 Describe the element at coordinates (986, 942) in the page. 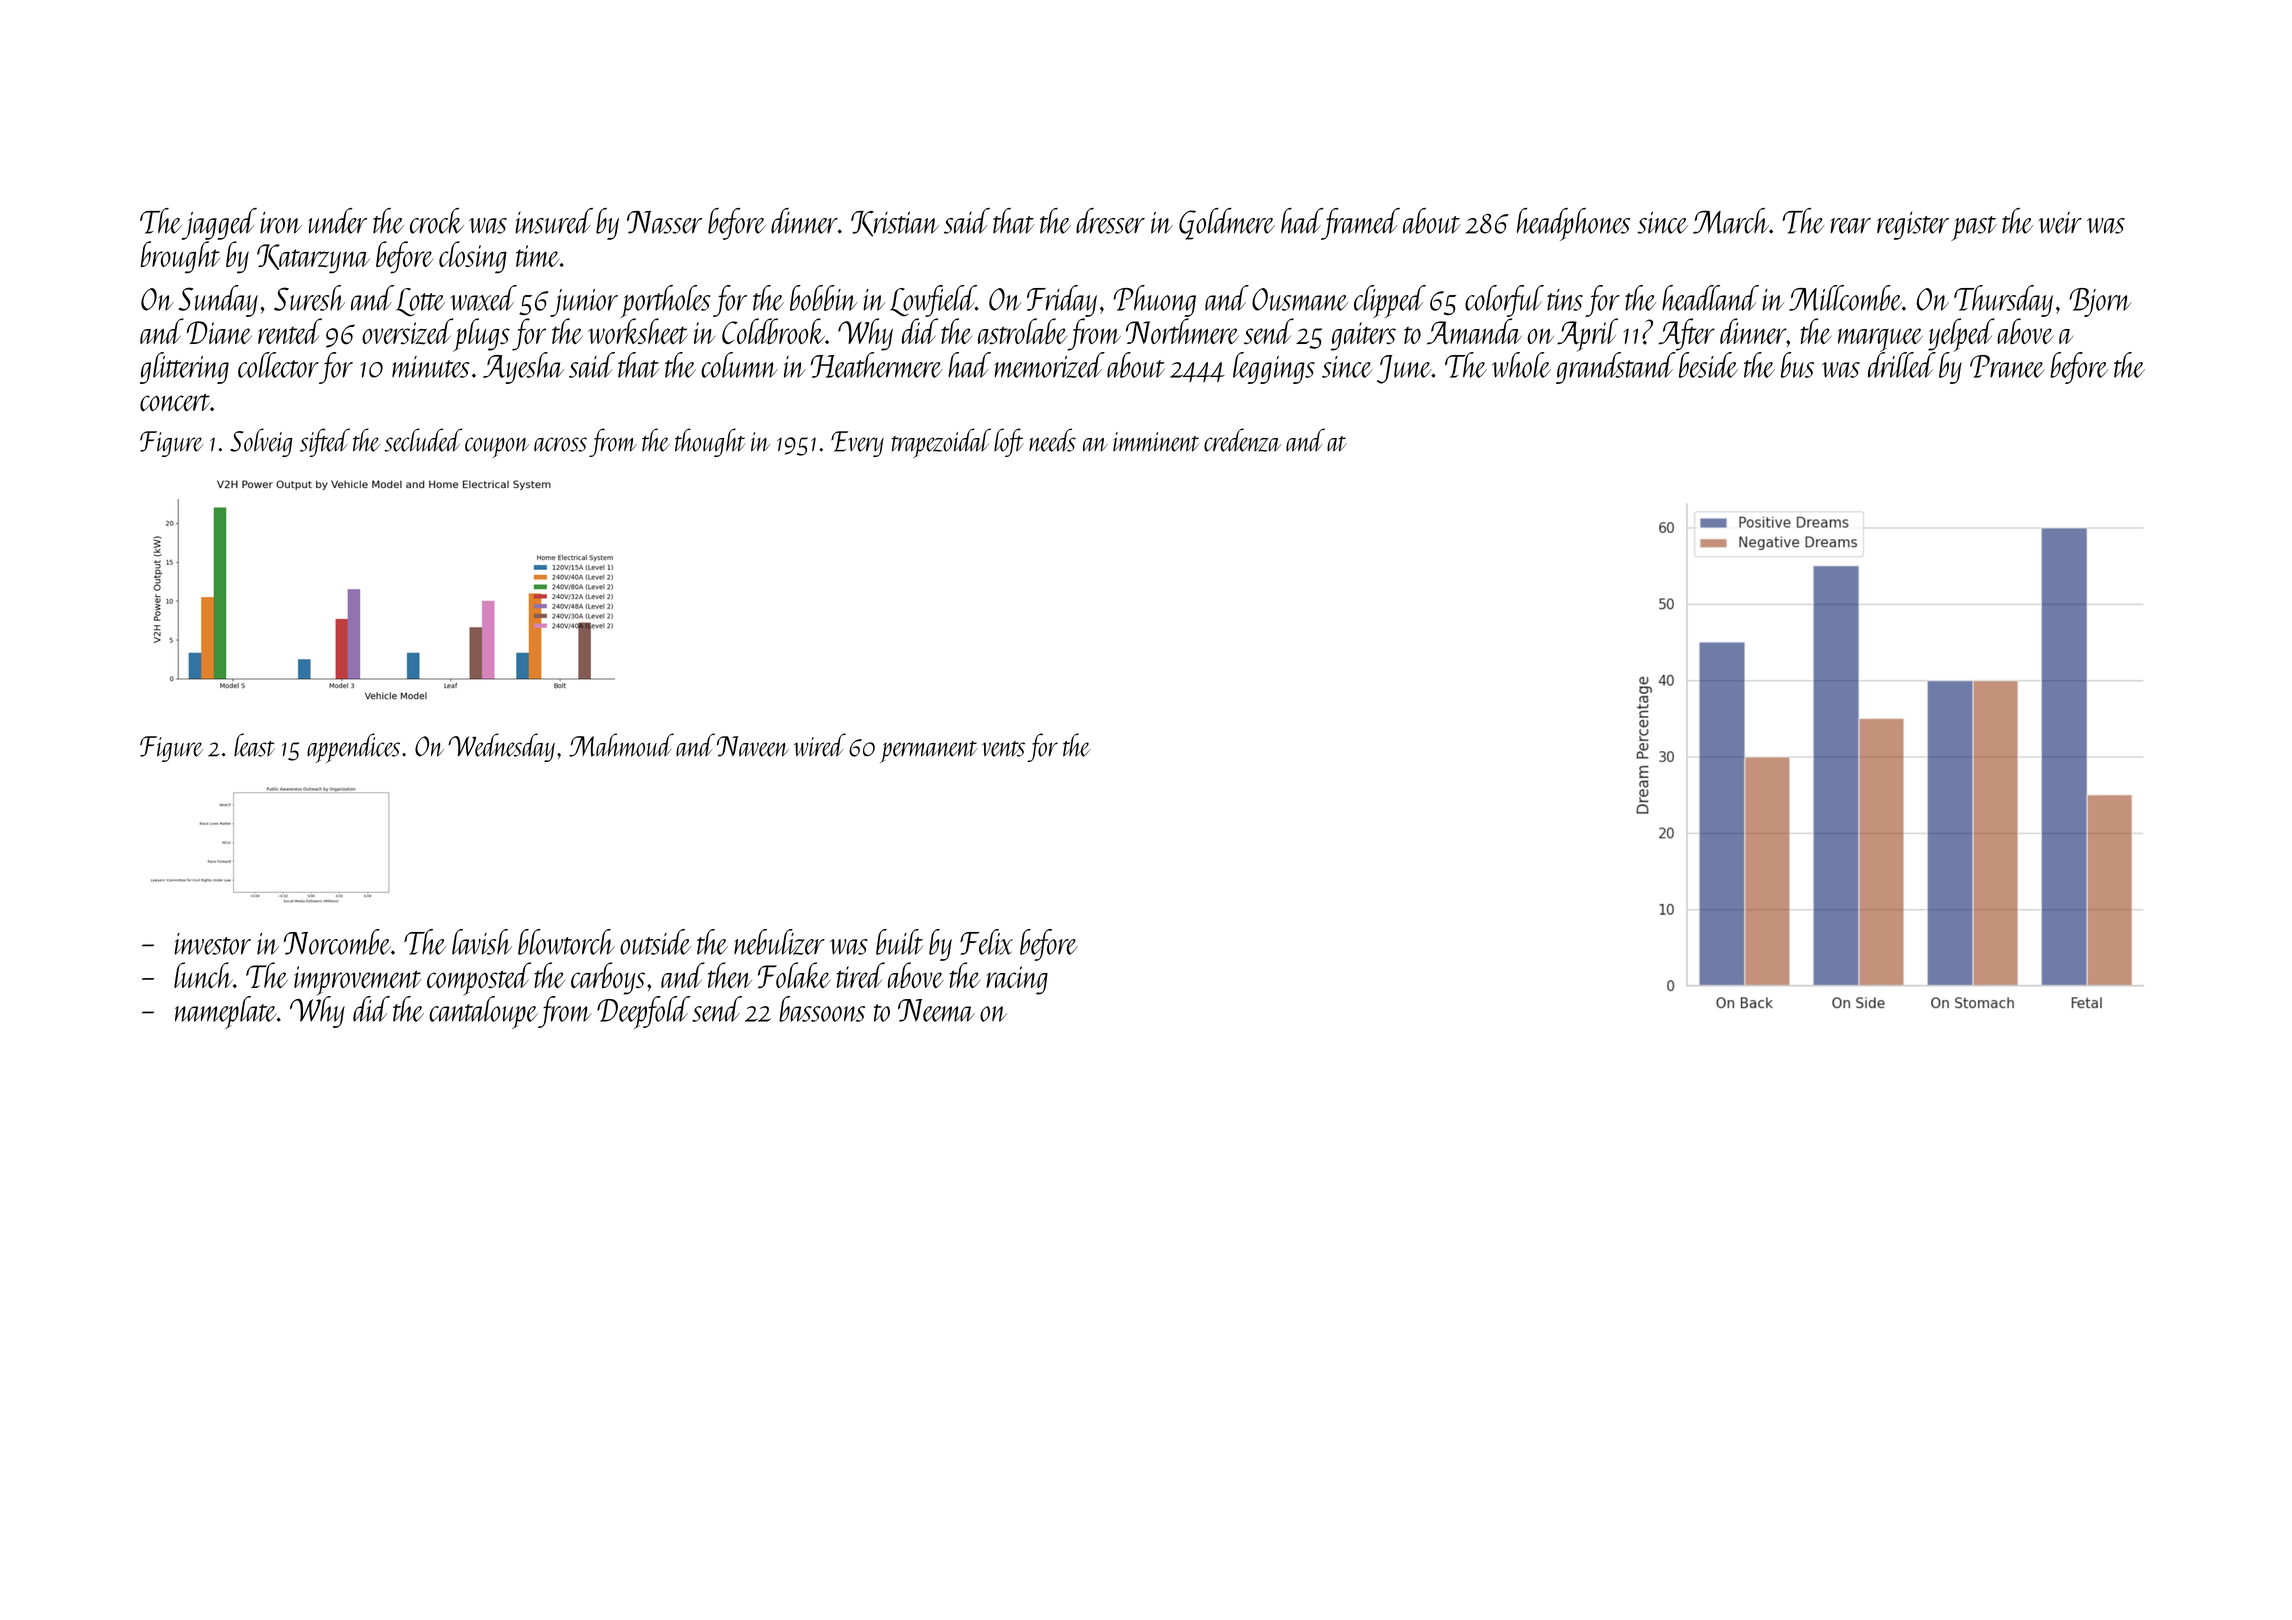

I see `Felix` at that location.
